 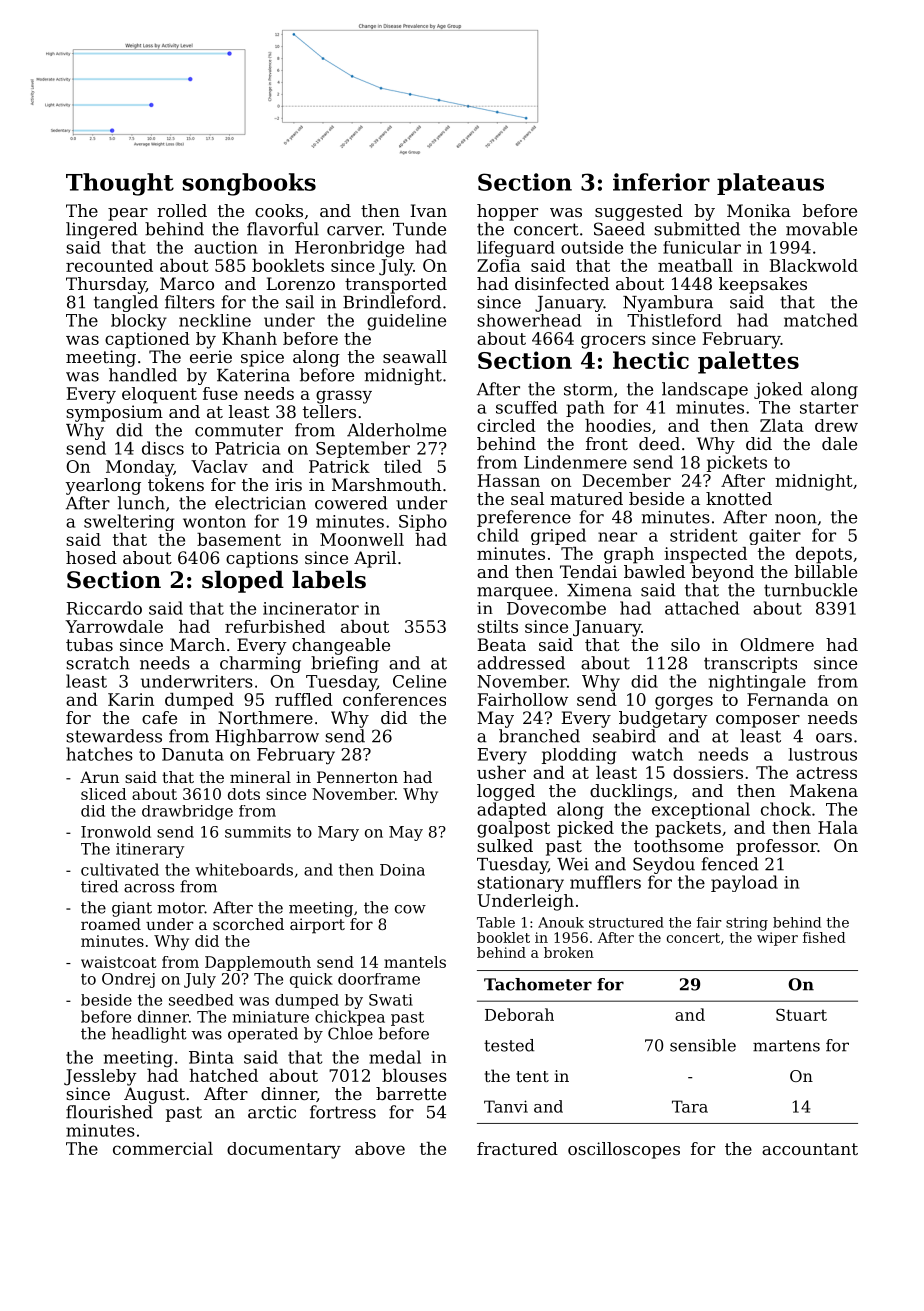 What do you see at coordinates (428, 210) in the page?
I see `Ivan` at bounding box center [428, 210].
